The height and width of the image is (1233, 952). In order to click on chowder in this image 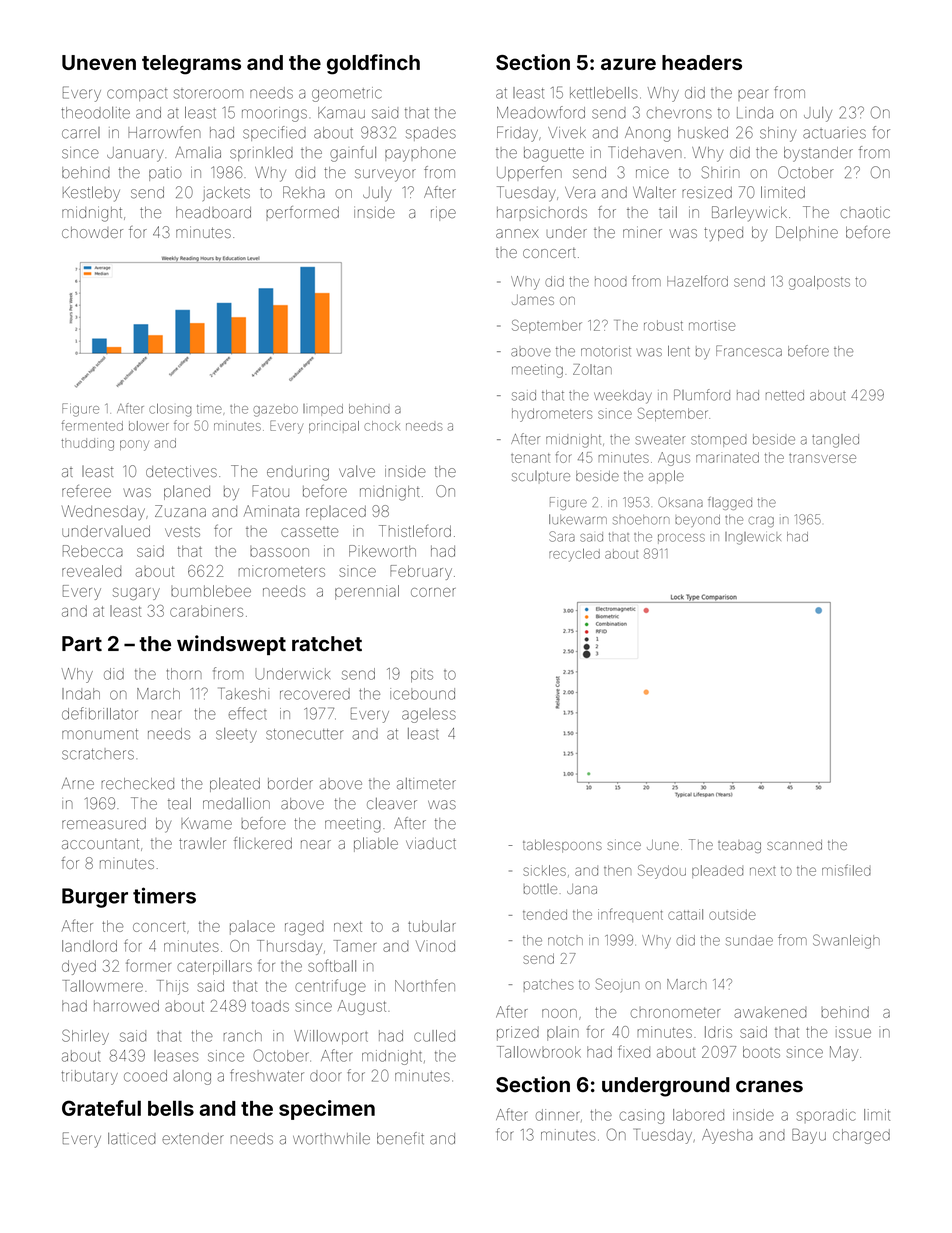, I will do `click(92, 232)`.
